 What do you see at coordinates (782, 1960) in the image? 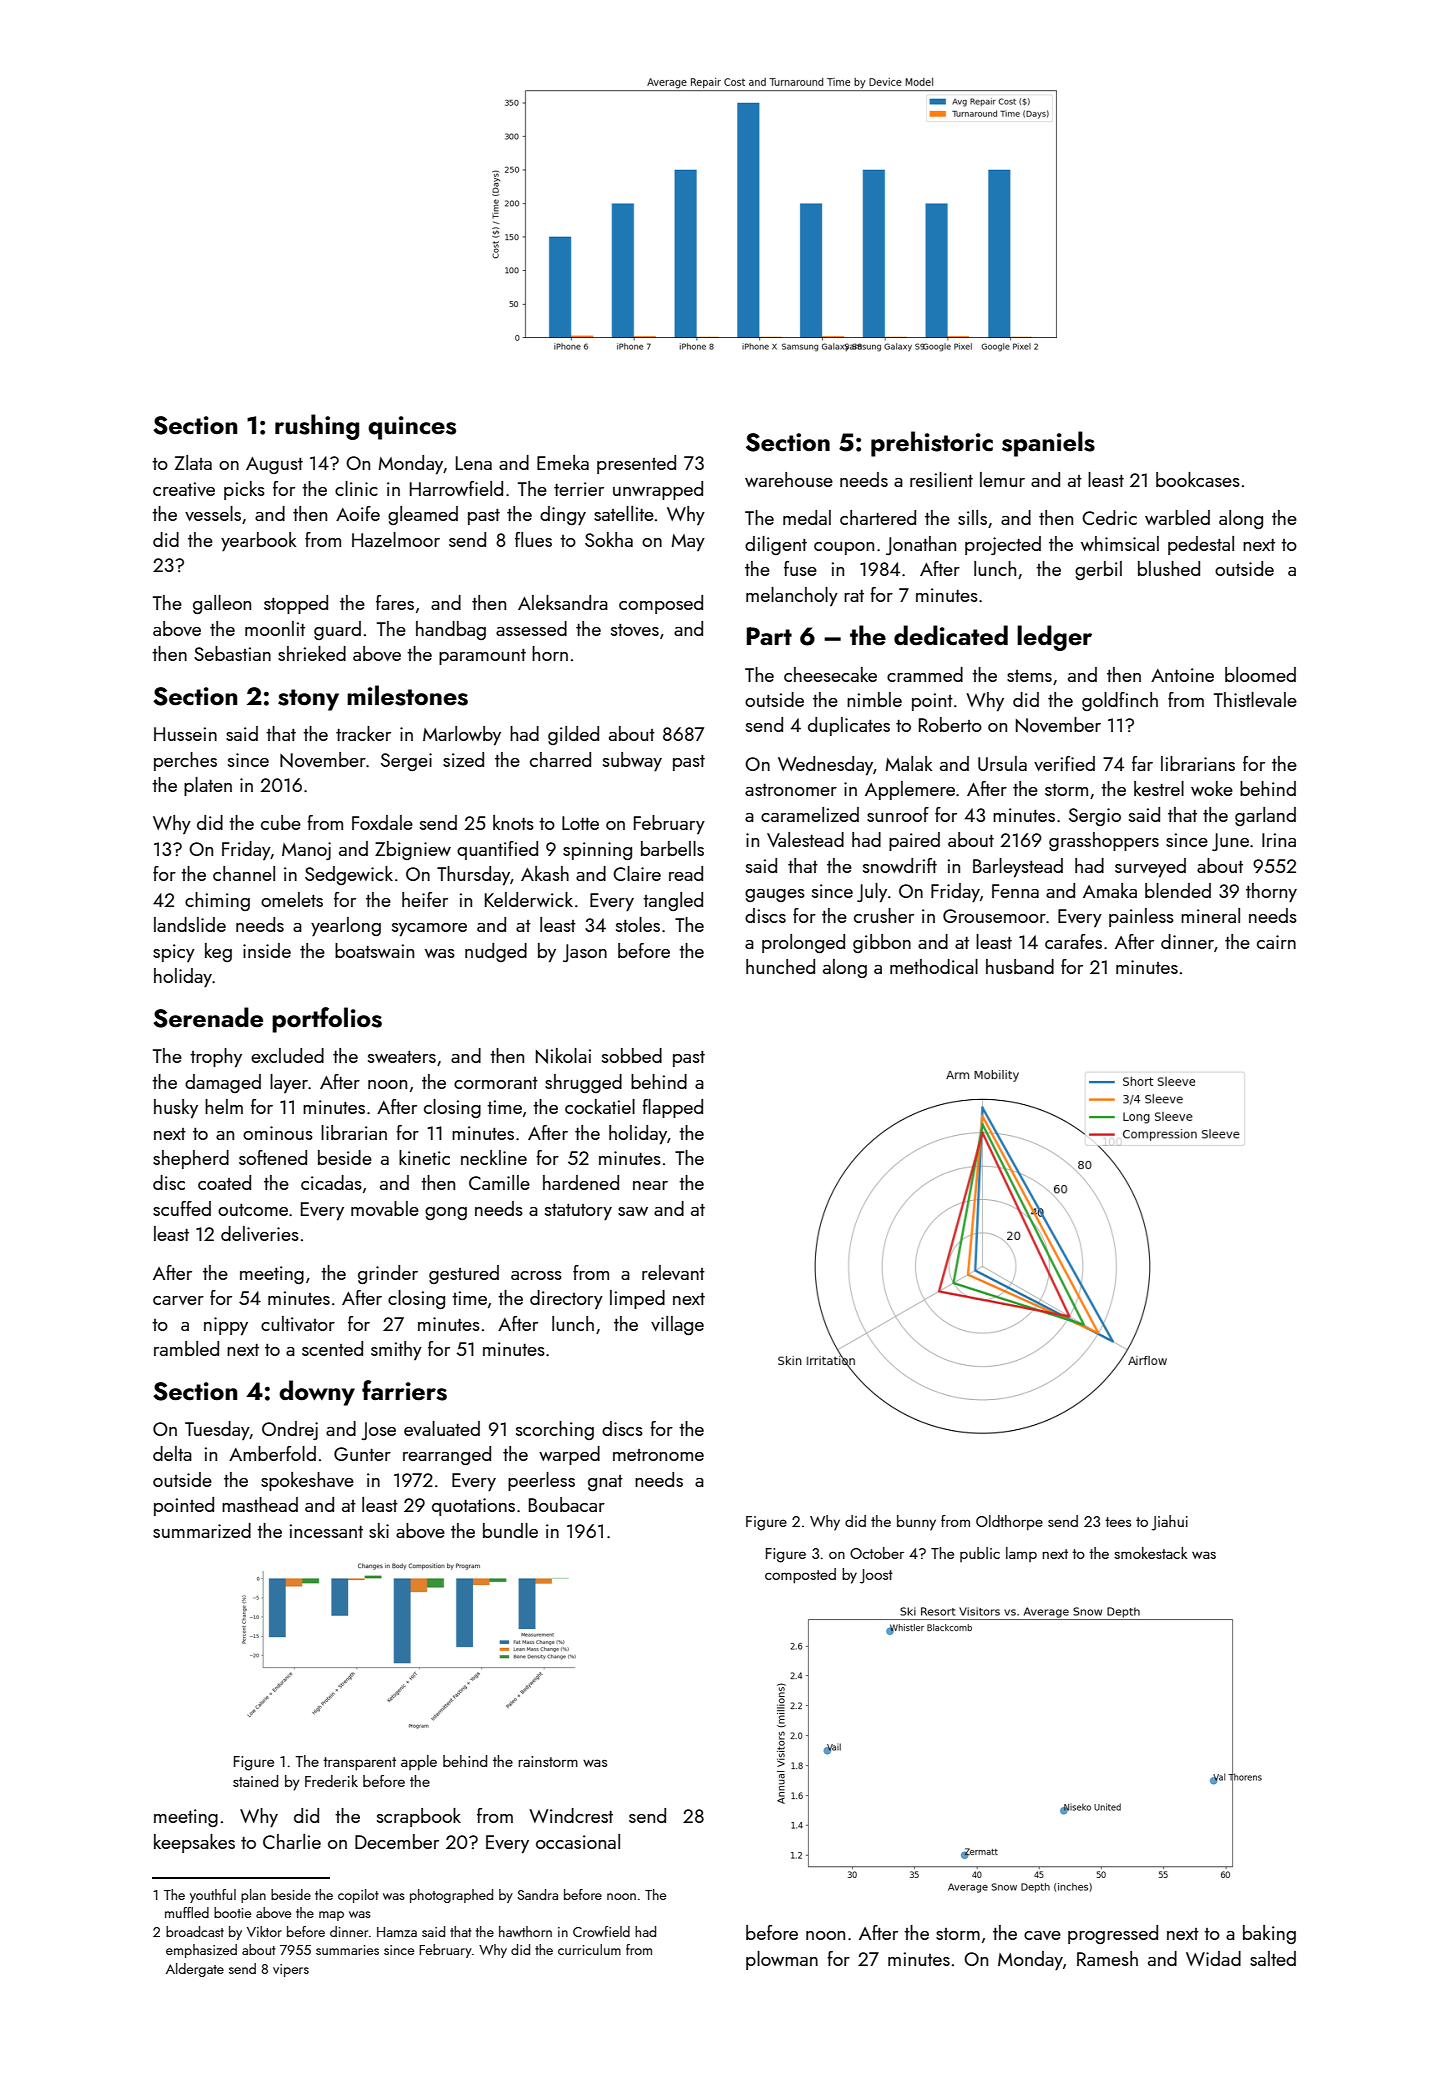
I see `plowman` at bounding box center [782, 1960].
